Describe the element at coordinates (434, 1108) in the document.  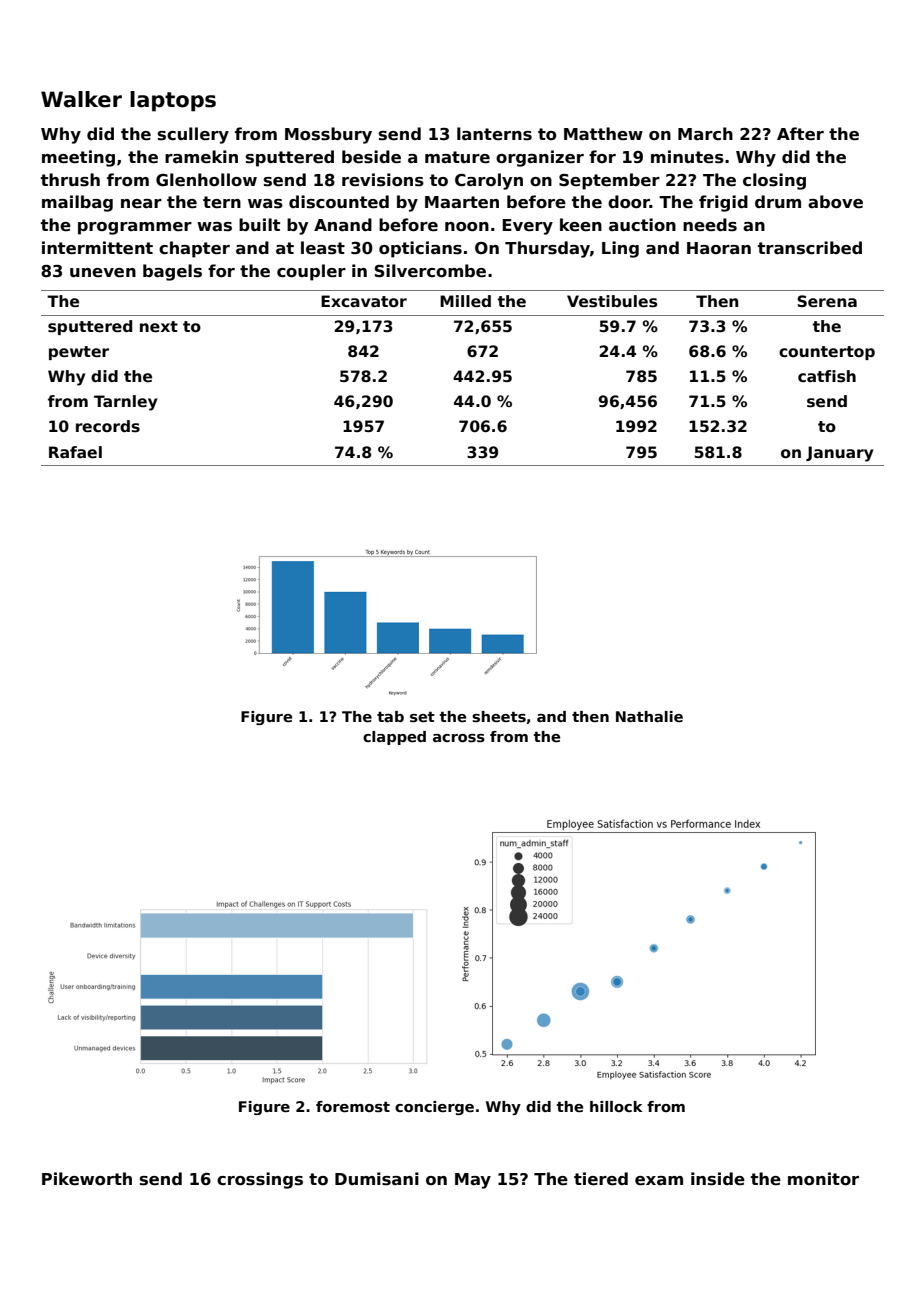
I see `concierge` at that location.
